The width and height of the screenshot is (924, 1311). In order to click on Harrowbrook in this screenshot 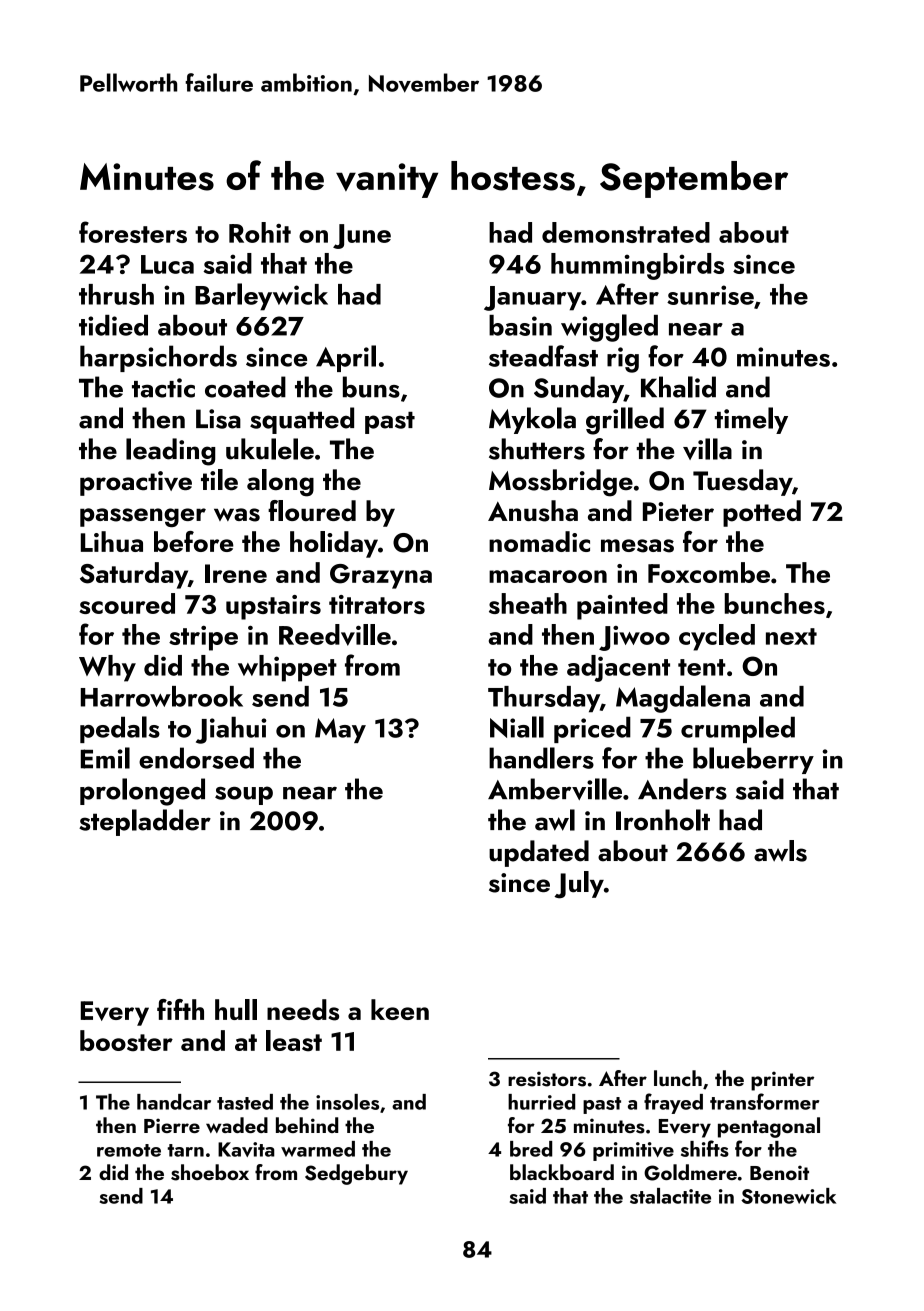, I will do `click(162, 696)`.
